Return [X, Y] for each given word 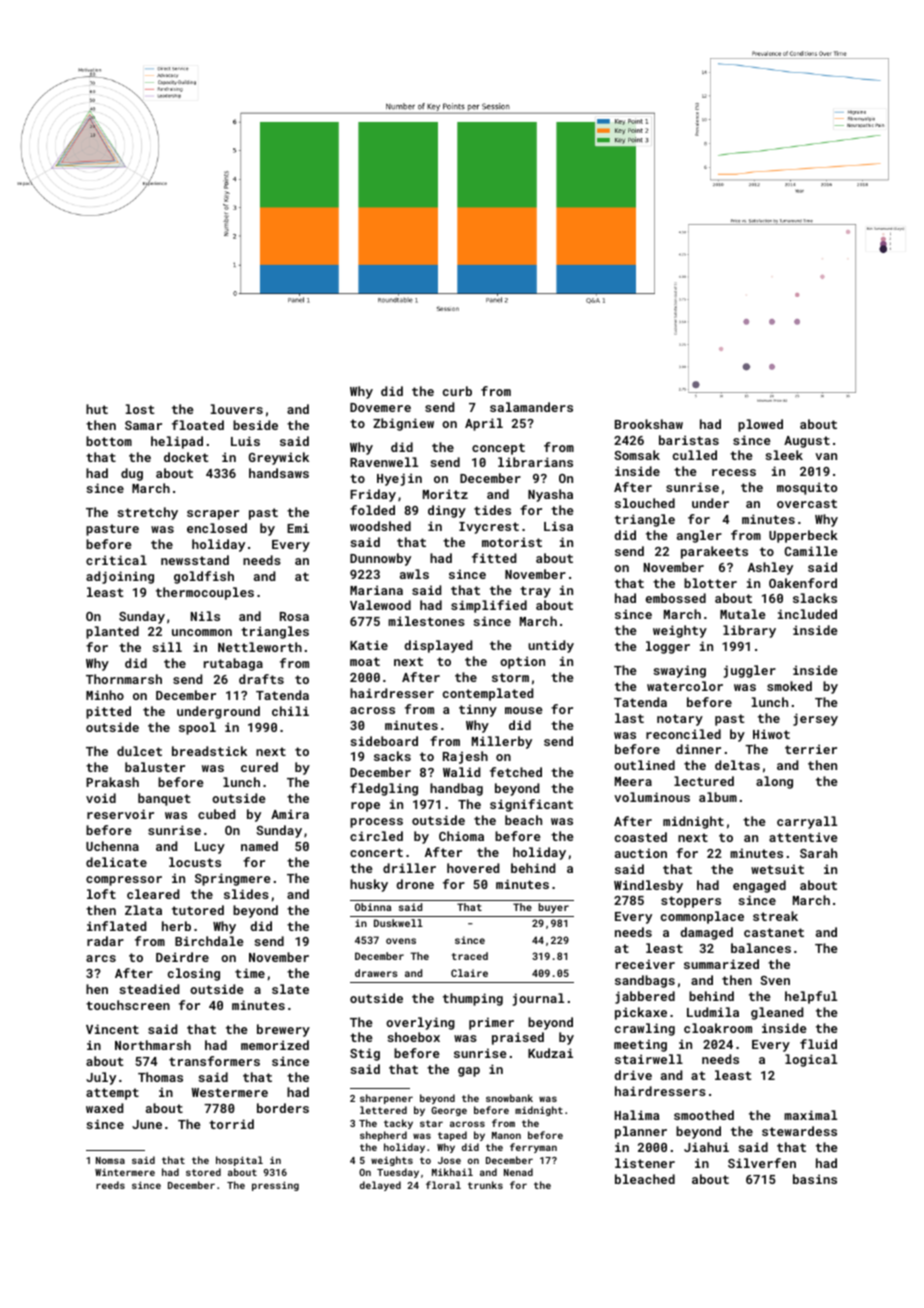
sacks [392, 756]
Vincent [112, 1029]
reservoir [120, 814]
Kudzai [550, 1053]
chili [290, 711]
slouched [645, 503]
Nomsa [110, 1160]
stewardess [799, 1131]
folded [372, 510]
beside [255, 425]
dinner [698, 749]
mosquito [807, 488]
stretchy [147, 513]
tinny [478, 710]
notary [680, 720]
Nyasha [550, 495]
